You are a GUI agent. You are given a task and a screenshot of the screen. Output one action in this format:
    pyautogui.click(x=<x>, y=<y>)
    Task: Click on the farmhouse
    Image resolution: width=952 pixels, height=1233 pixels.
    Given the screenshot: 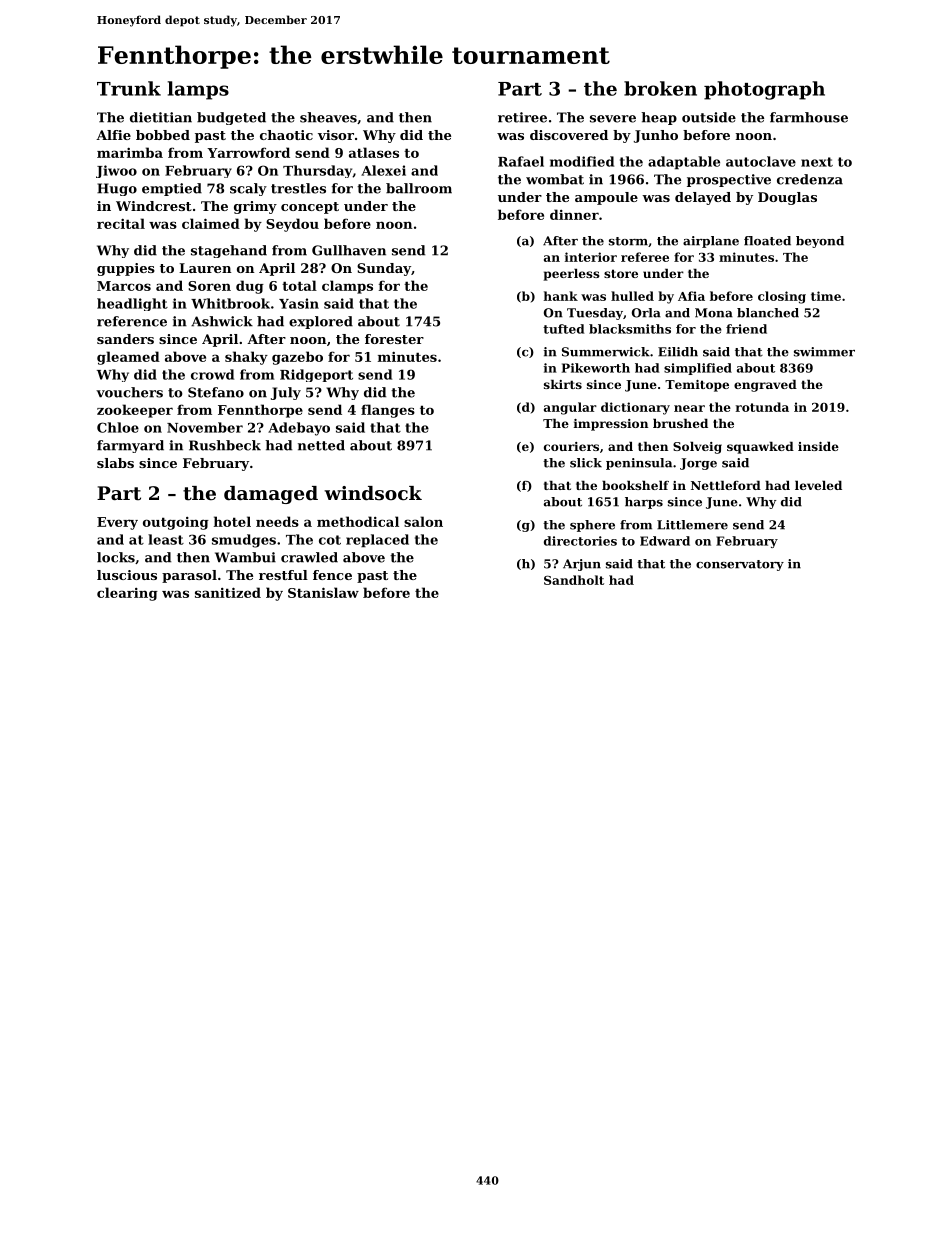 What is the action you would take?
    pyautogui.click(x=809, y=117)
